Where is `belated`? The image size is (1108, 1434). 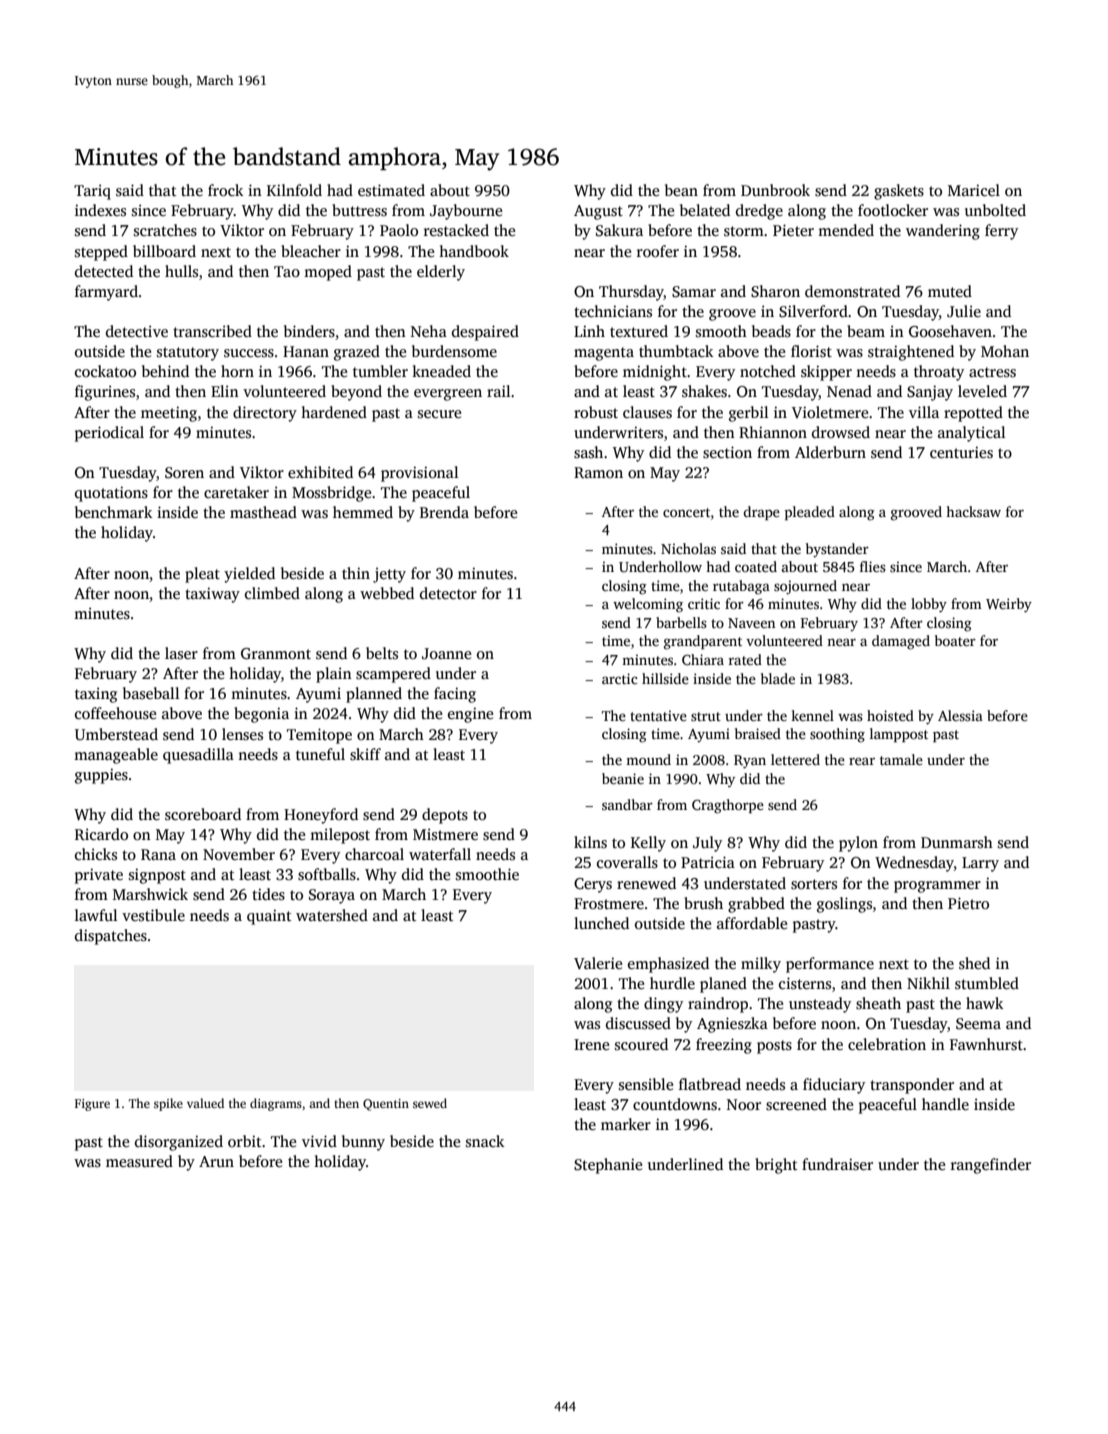 belated is located at coordinates (705, 210).
